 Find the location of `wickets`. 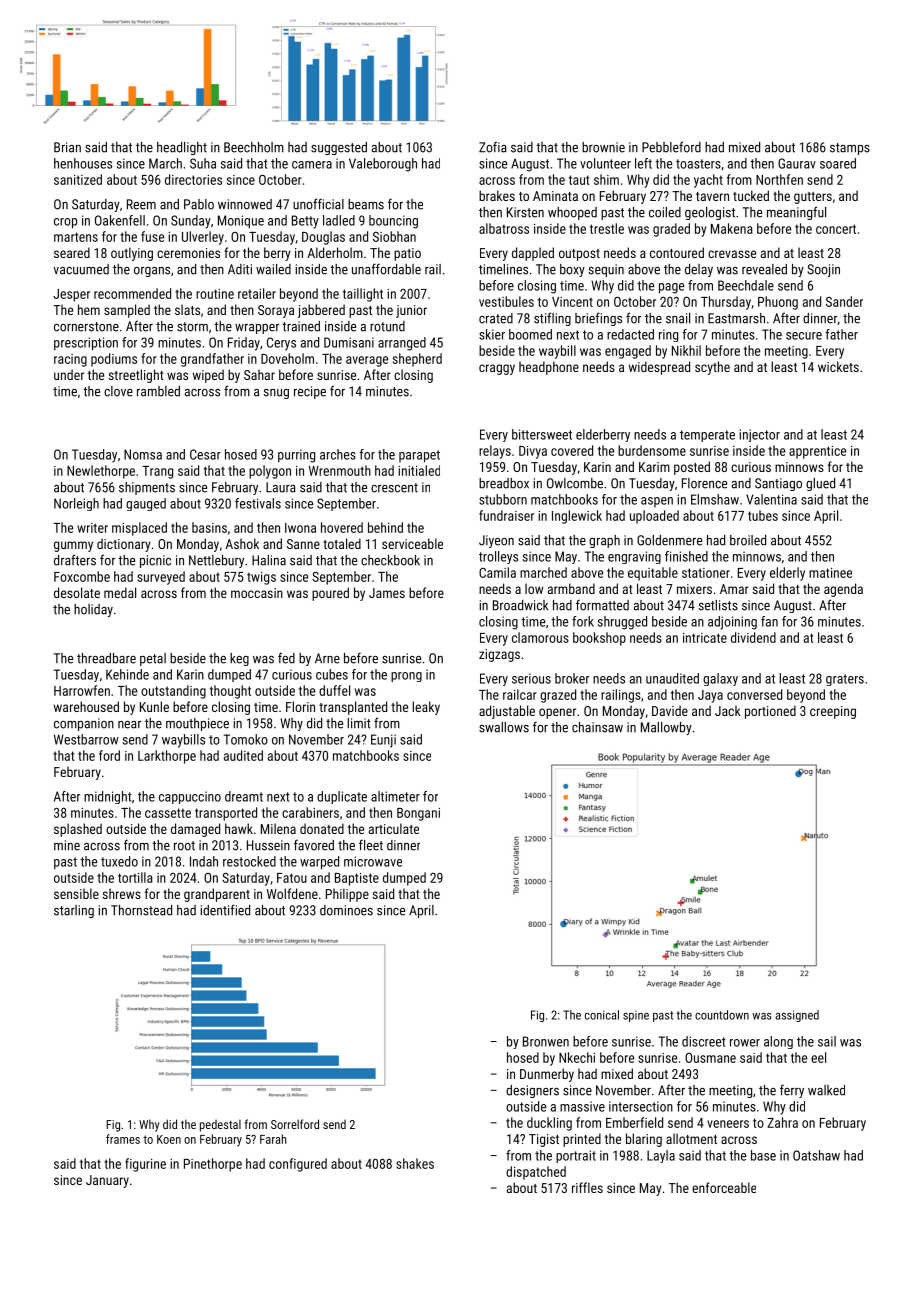

wickets is located at coordinates (838, 366).
